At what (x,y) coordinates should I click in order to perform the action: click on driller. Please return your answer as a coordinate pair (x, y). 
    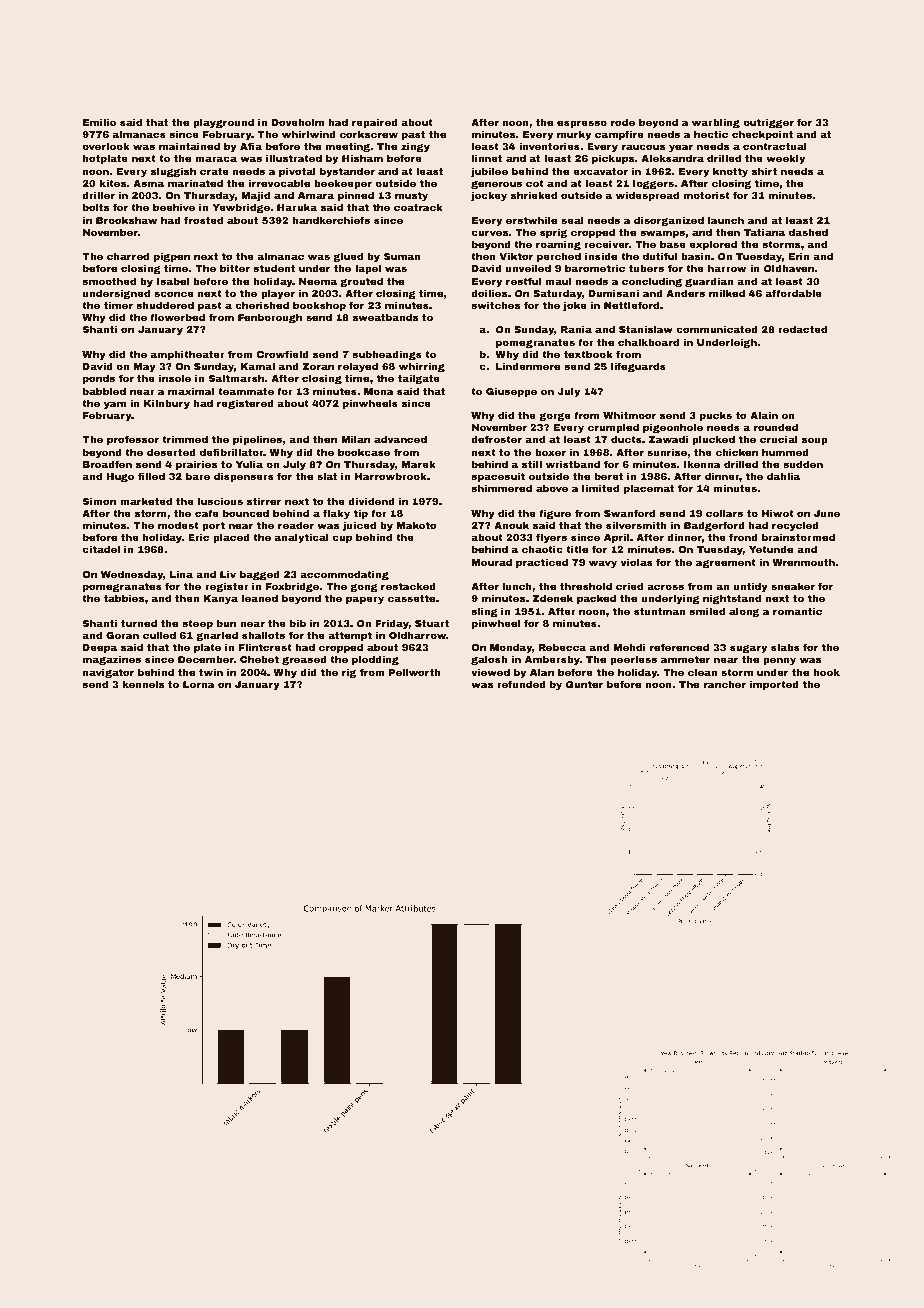
    Looking at the image, I should click on (98, 195).
